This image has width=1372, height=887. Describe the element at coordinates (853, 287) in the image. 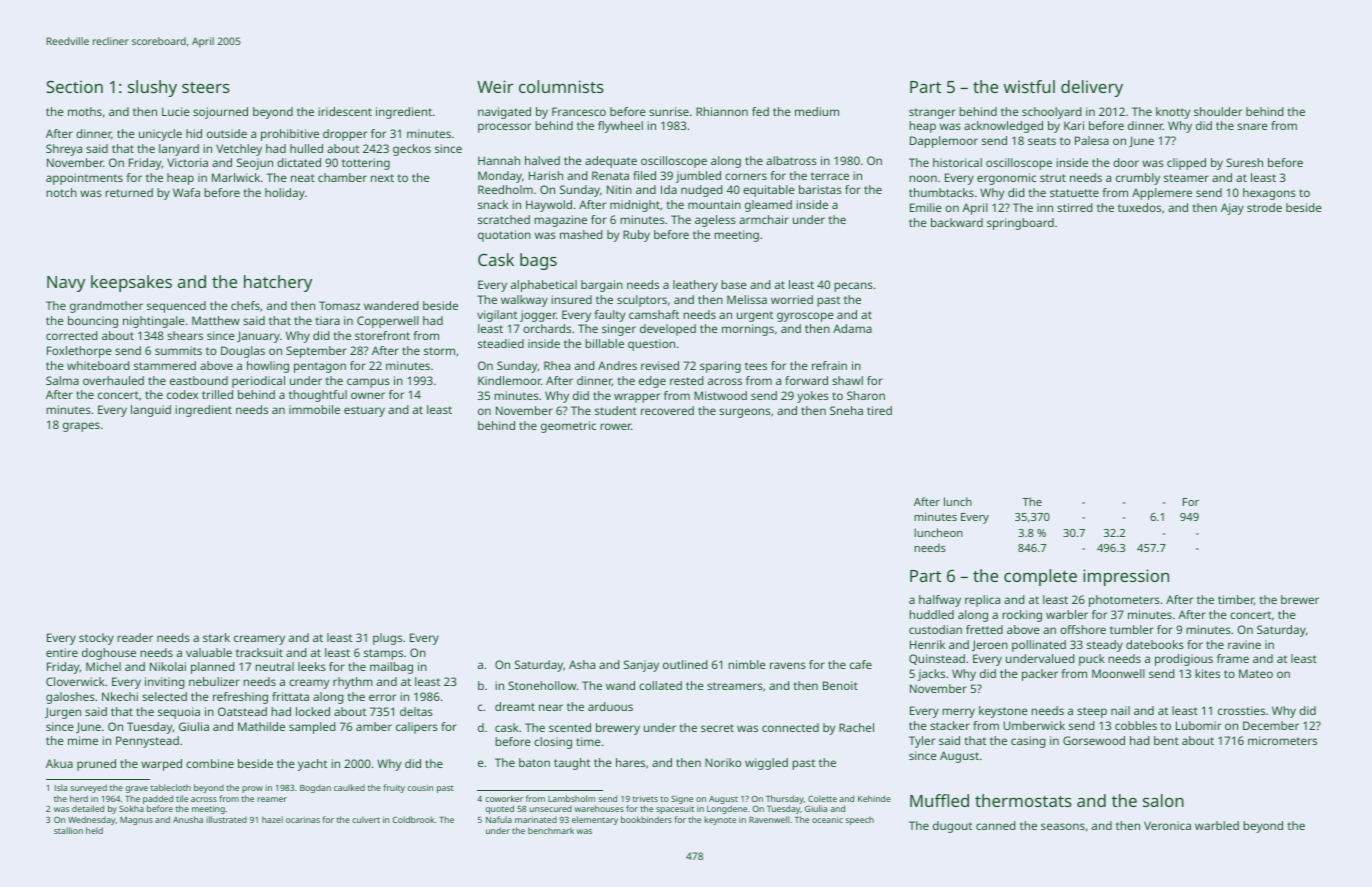

I see `pecans` at that location.
